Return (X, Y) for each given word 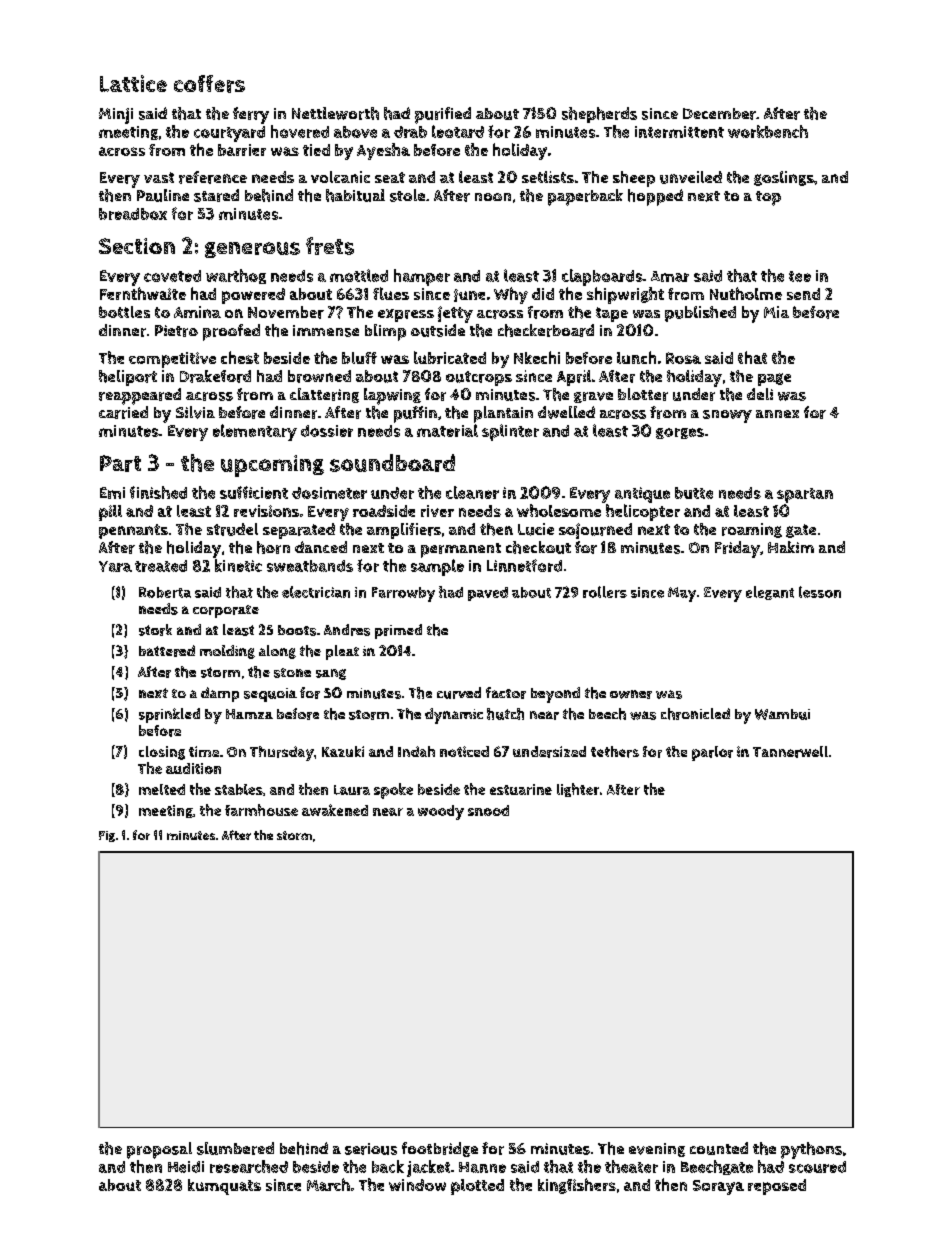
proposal (159, 1150)
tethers (615, 752)
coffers (209, 84)
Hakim (791, 547)
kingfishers (577, 1186)
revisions (266, 511)
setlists (548, 177)
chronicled (695, 714)
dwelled (566, 412)
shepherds (599, 115)
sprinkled (169, 715)
